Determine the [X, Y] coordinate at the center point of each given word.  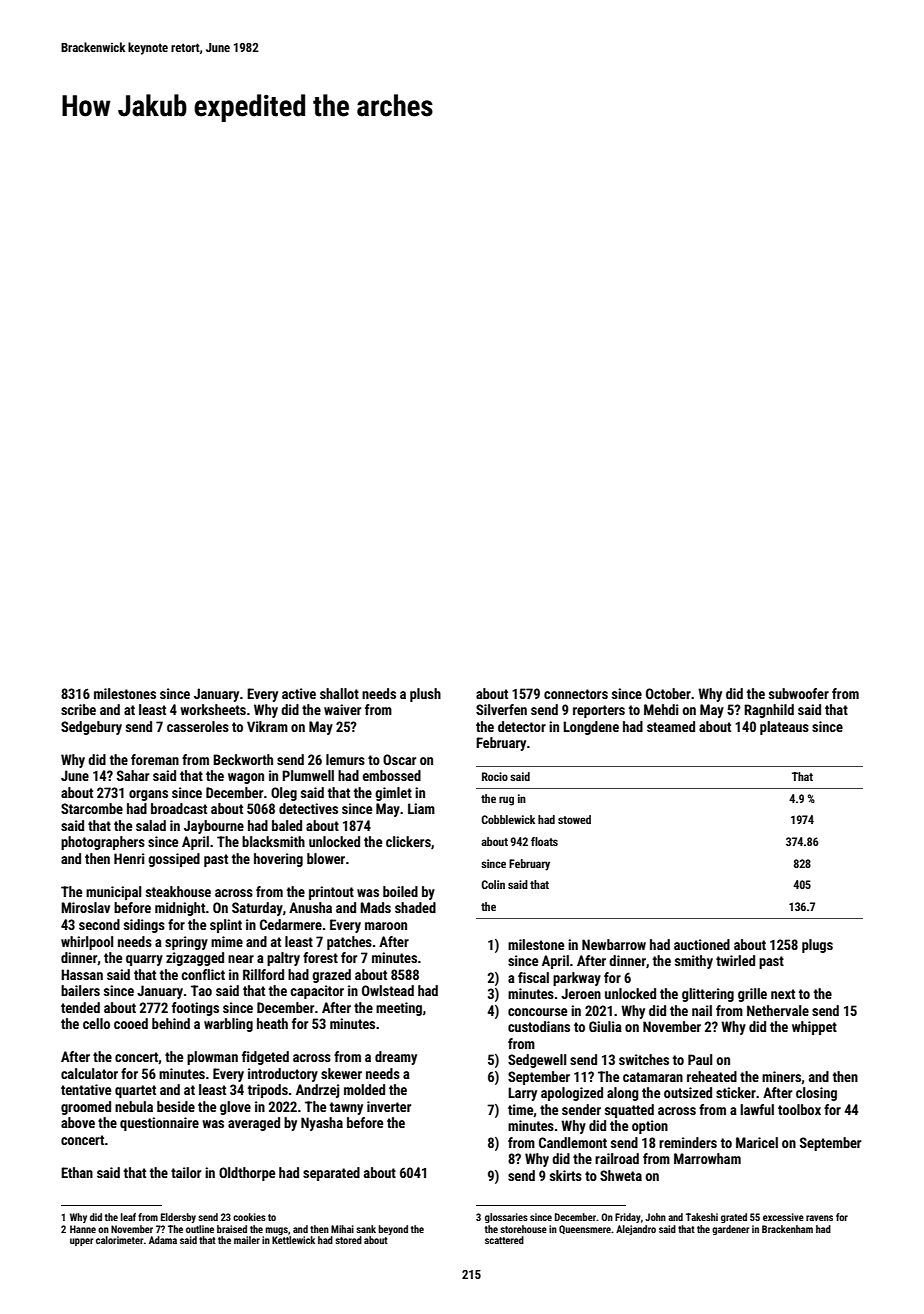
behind [171, 1023]
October [668, 693]
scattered [504, 1240]
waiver [342, 709]
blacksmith [273, 841]
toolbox [799, 1109]
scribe [78, 709]
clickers [408, 841]
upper [81, 1242]
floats [544, 841]
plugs [817, 946]
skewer [341, 1073]
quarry [144, 960]
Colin [493, 884]
